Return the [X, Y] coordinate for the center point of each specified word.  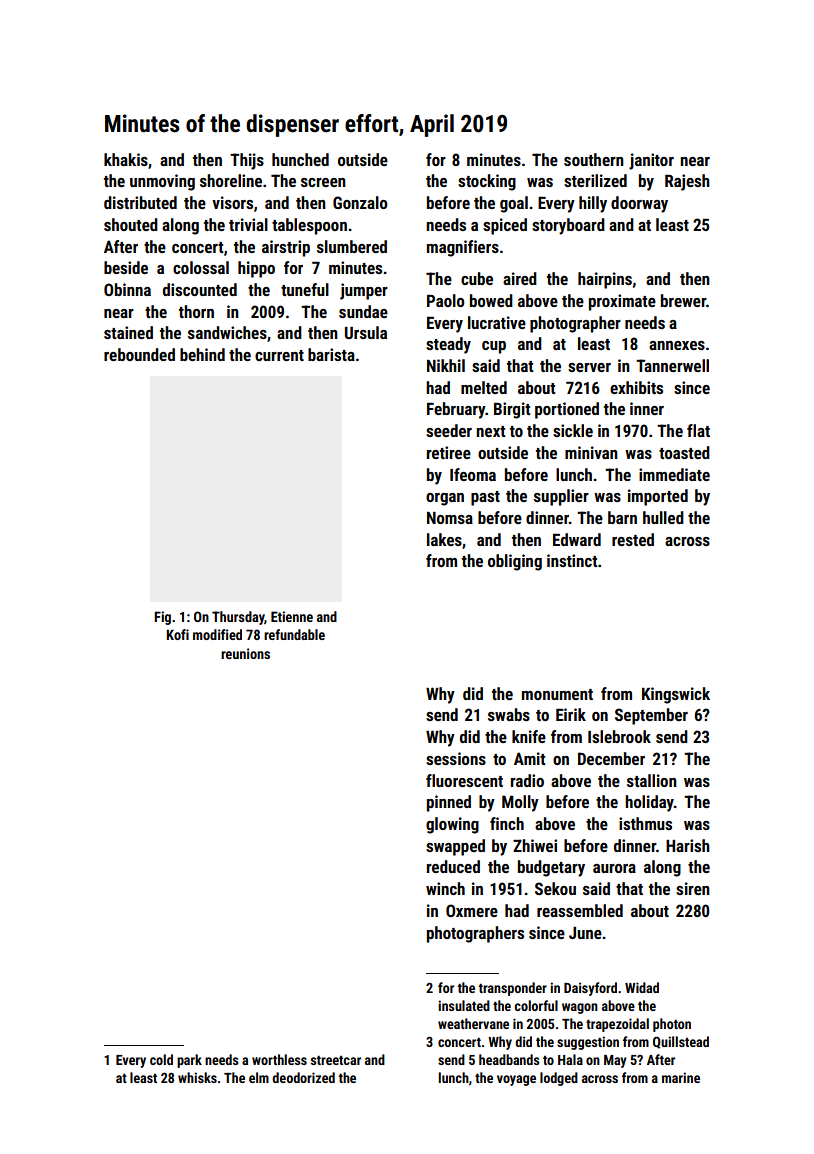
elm [259, 1077]
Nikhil [446, 365]
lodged [559, 1079]
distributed [140, 202]
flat [698, 430]
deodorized [303, 1077]
